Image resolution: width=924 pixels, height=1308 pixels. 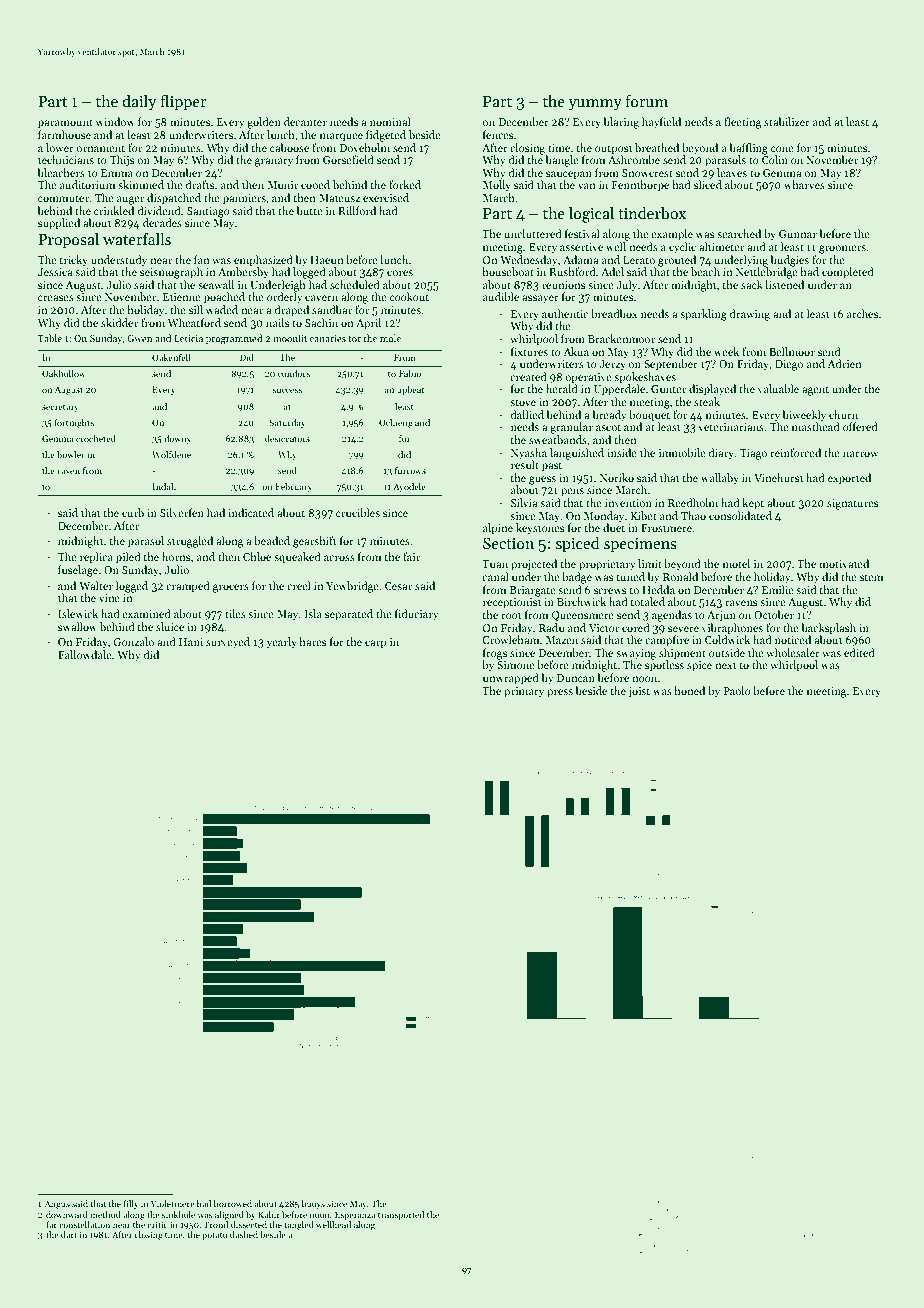 I want to click on Yewbridge, so click(x=352, y=587).
